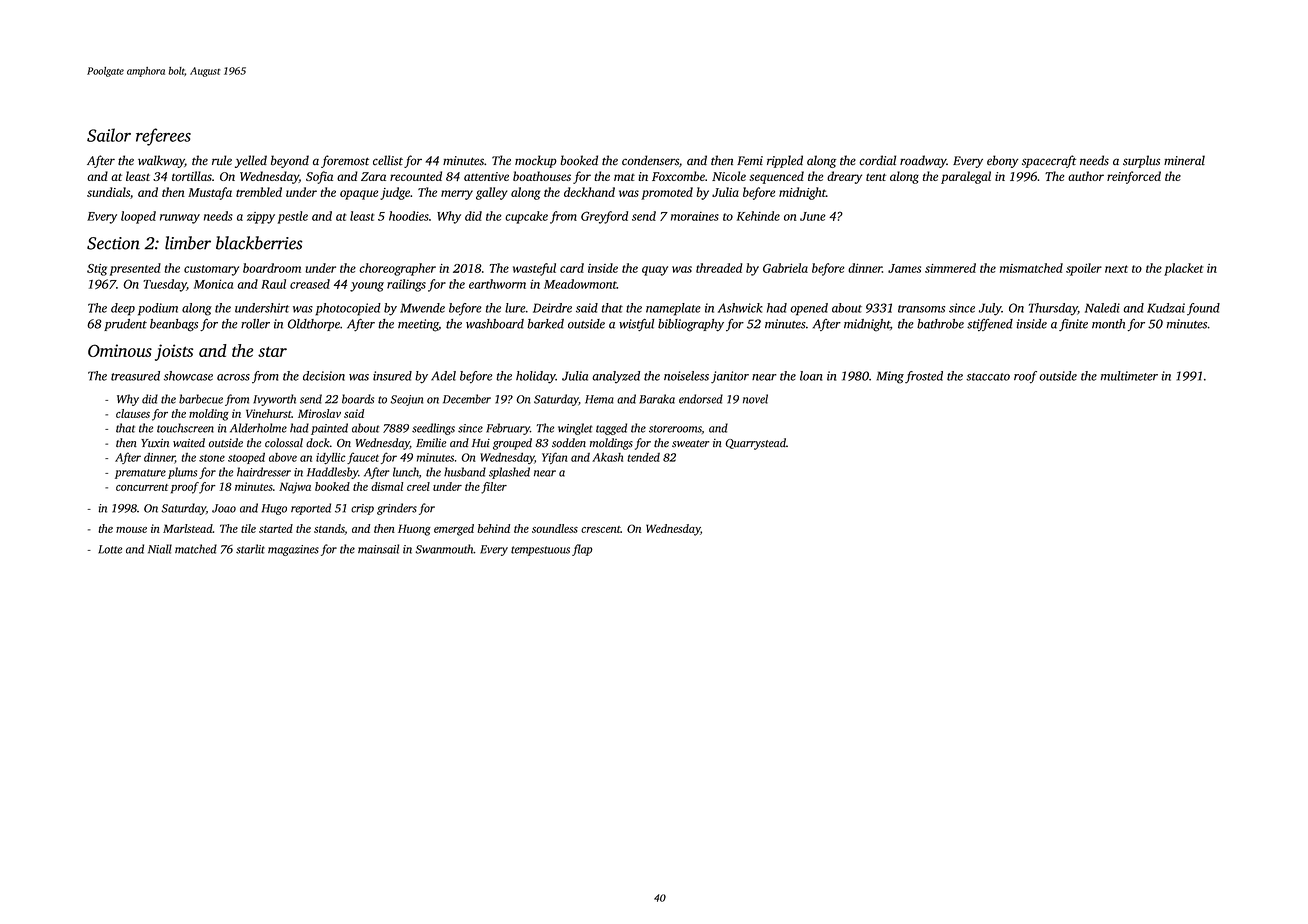 This screenshot has height=924, width=1308. Describe the element at coordinates (120, 350) in the screenshot. I see `Ominous` at that location.
